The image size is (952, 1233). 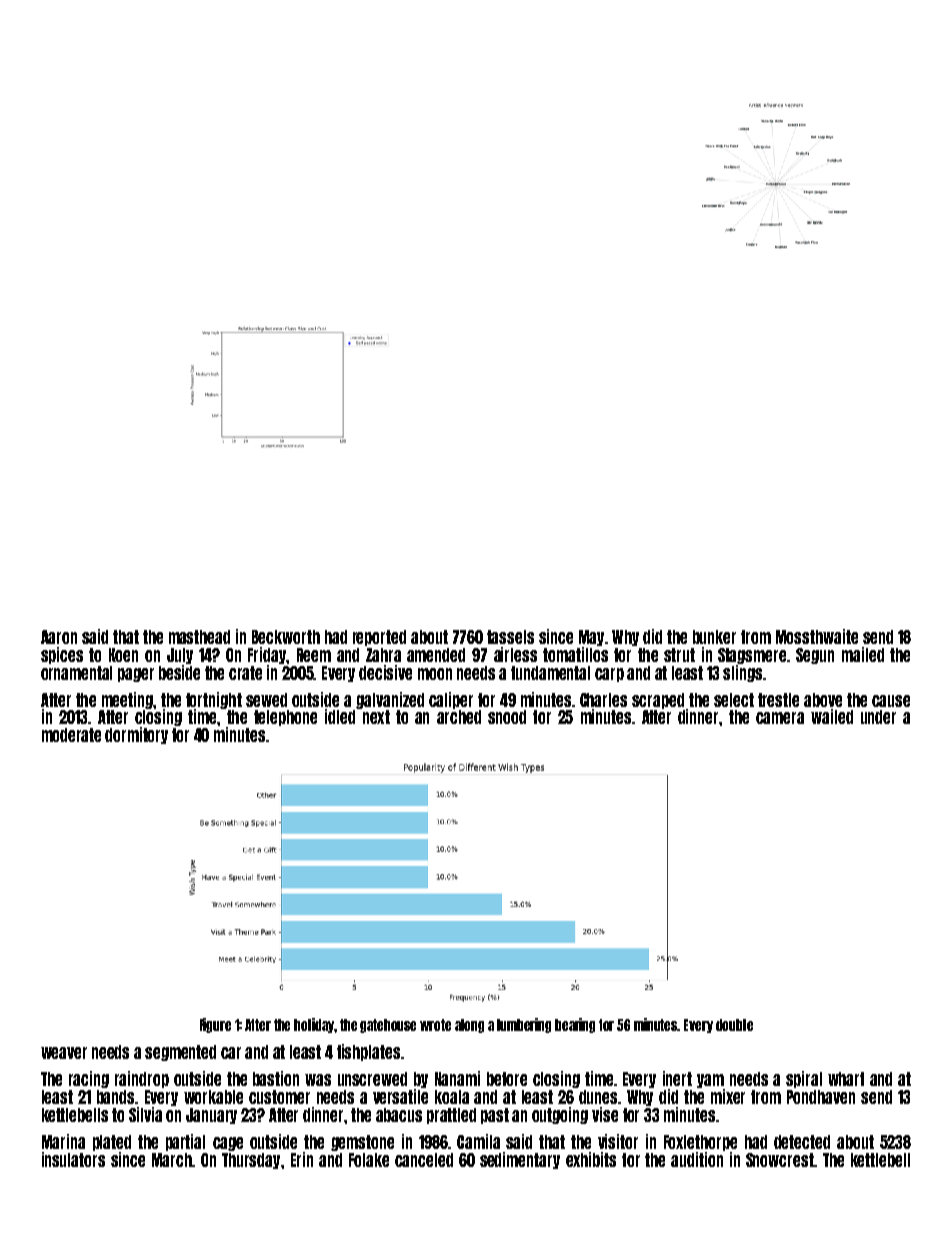 I want to click on reported, so click(x=379, y=638).
